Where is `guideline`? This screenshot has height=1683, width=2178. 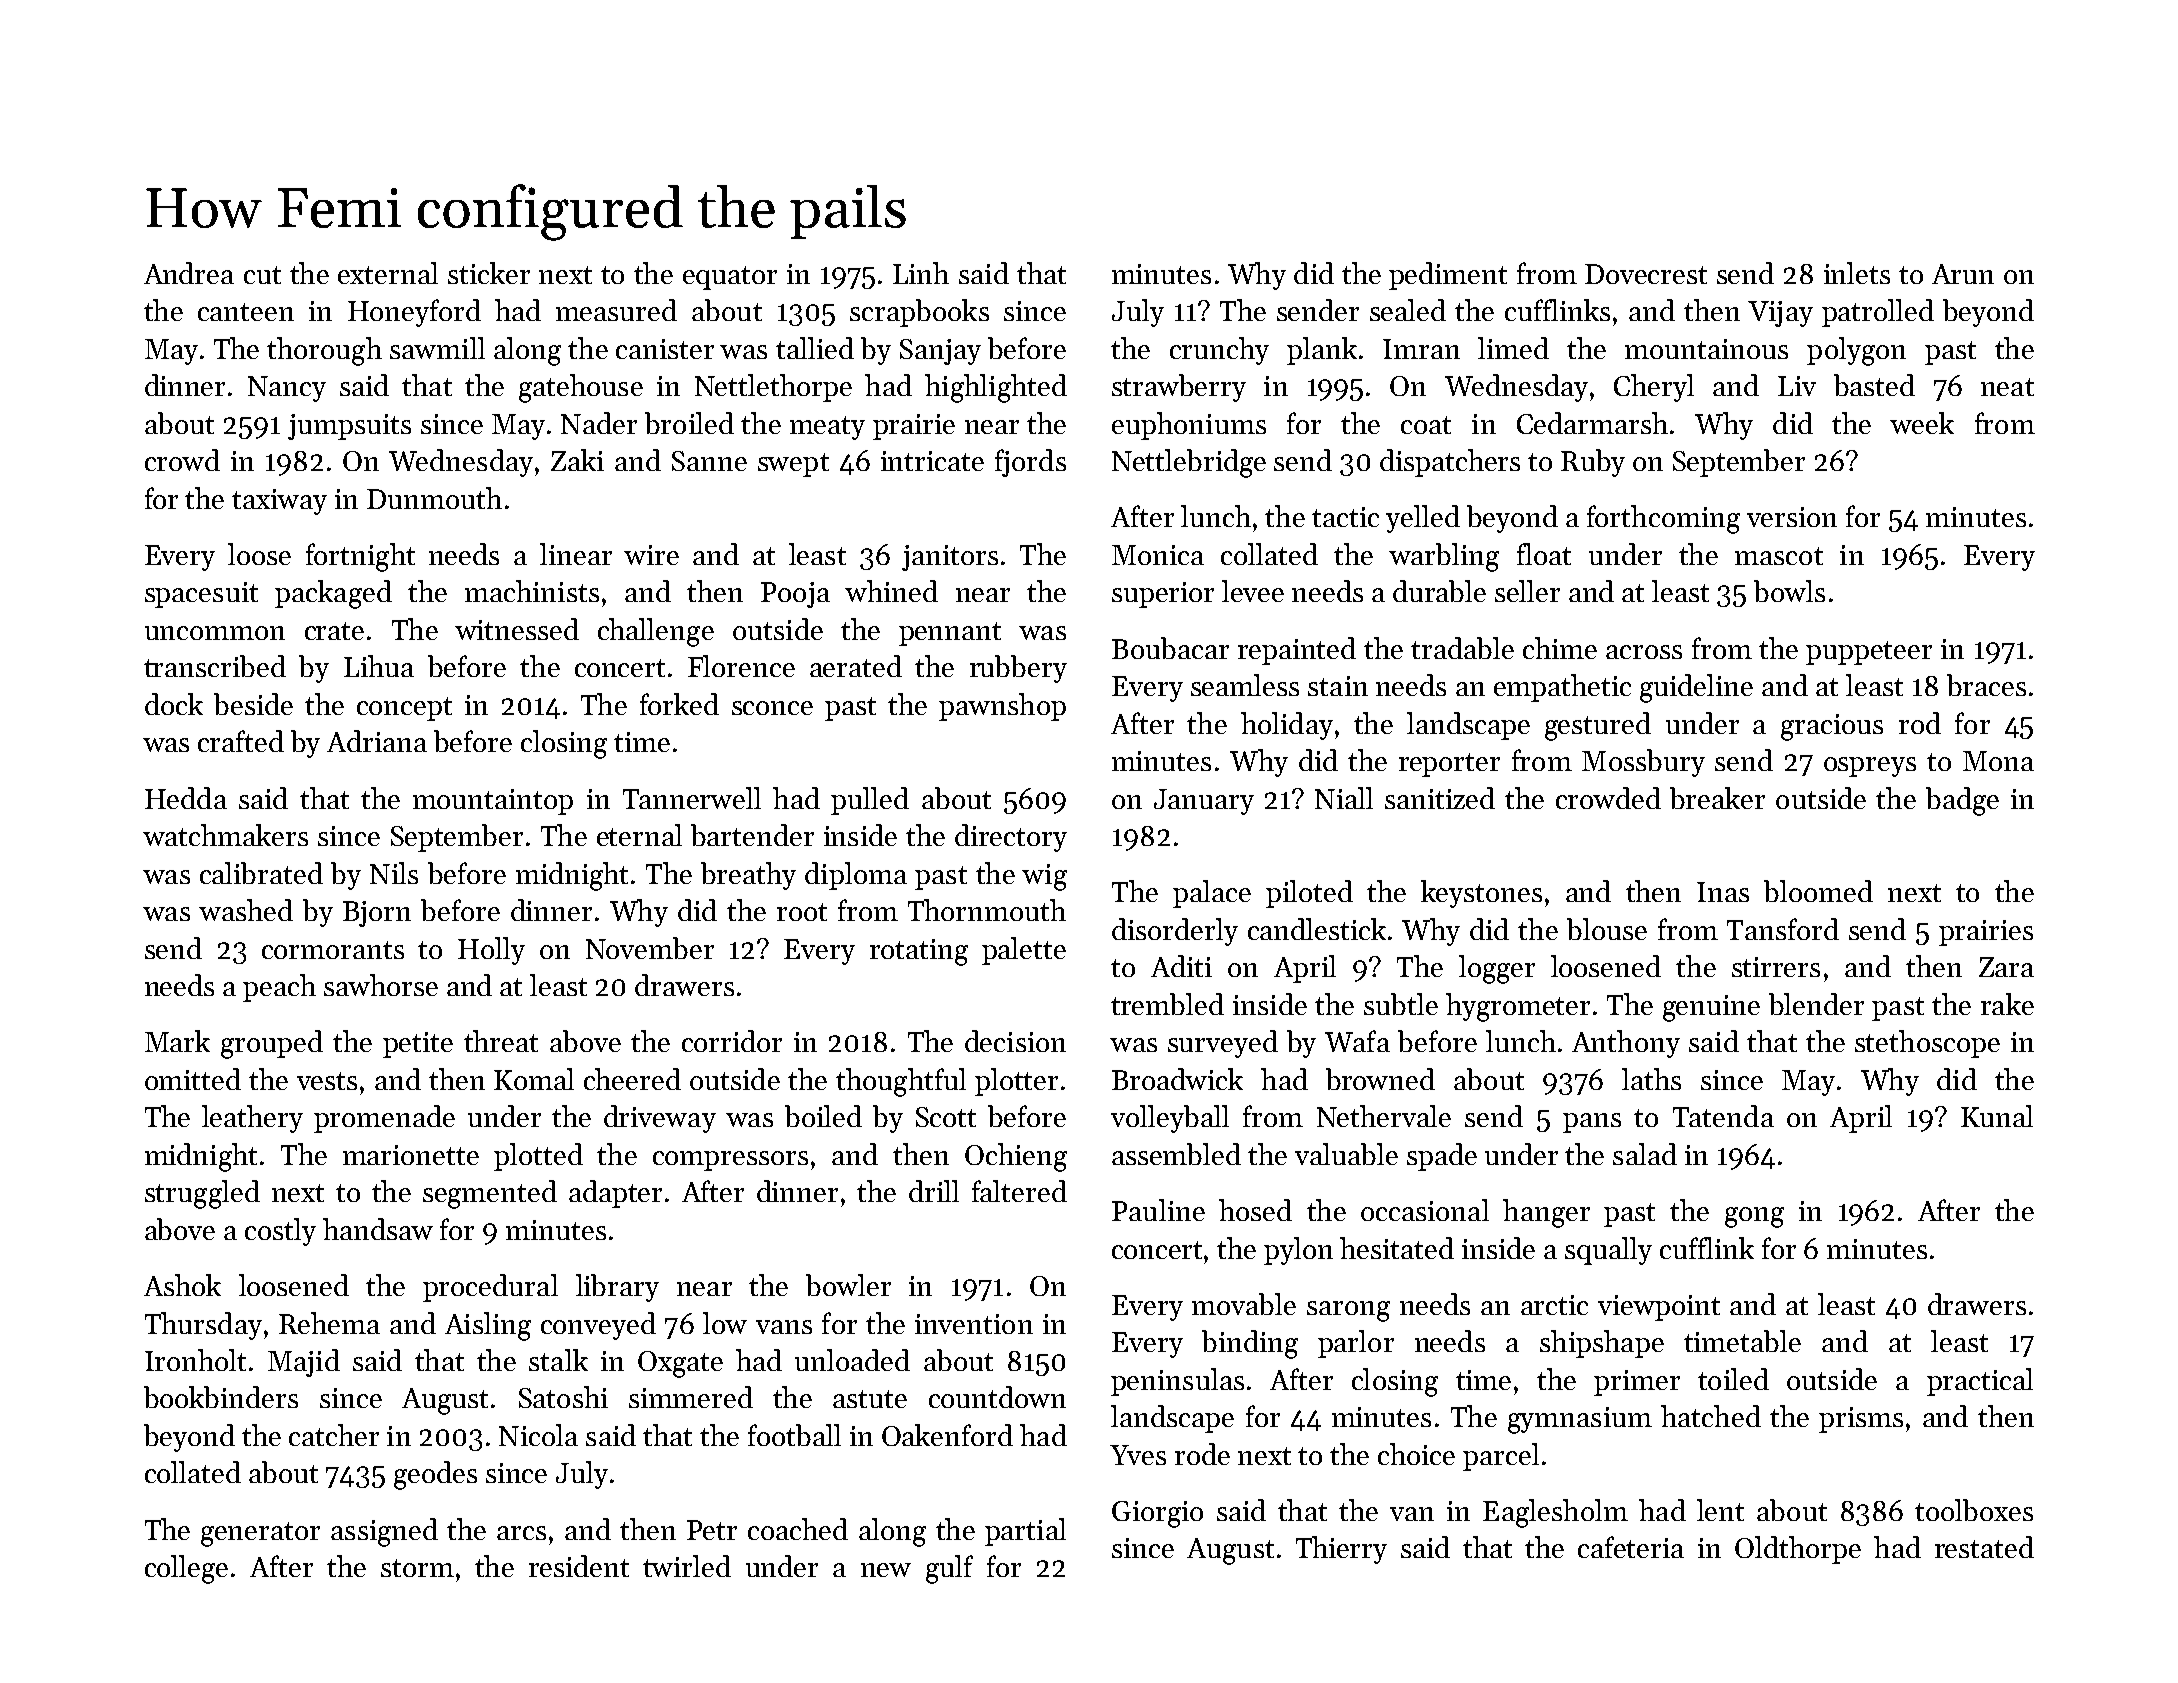
guideline is located at coordinates (1696, 688).
